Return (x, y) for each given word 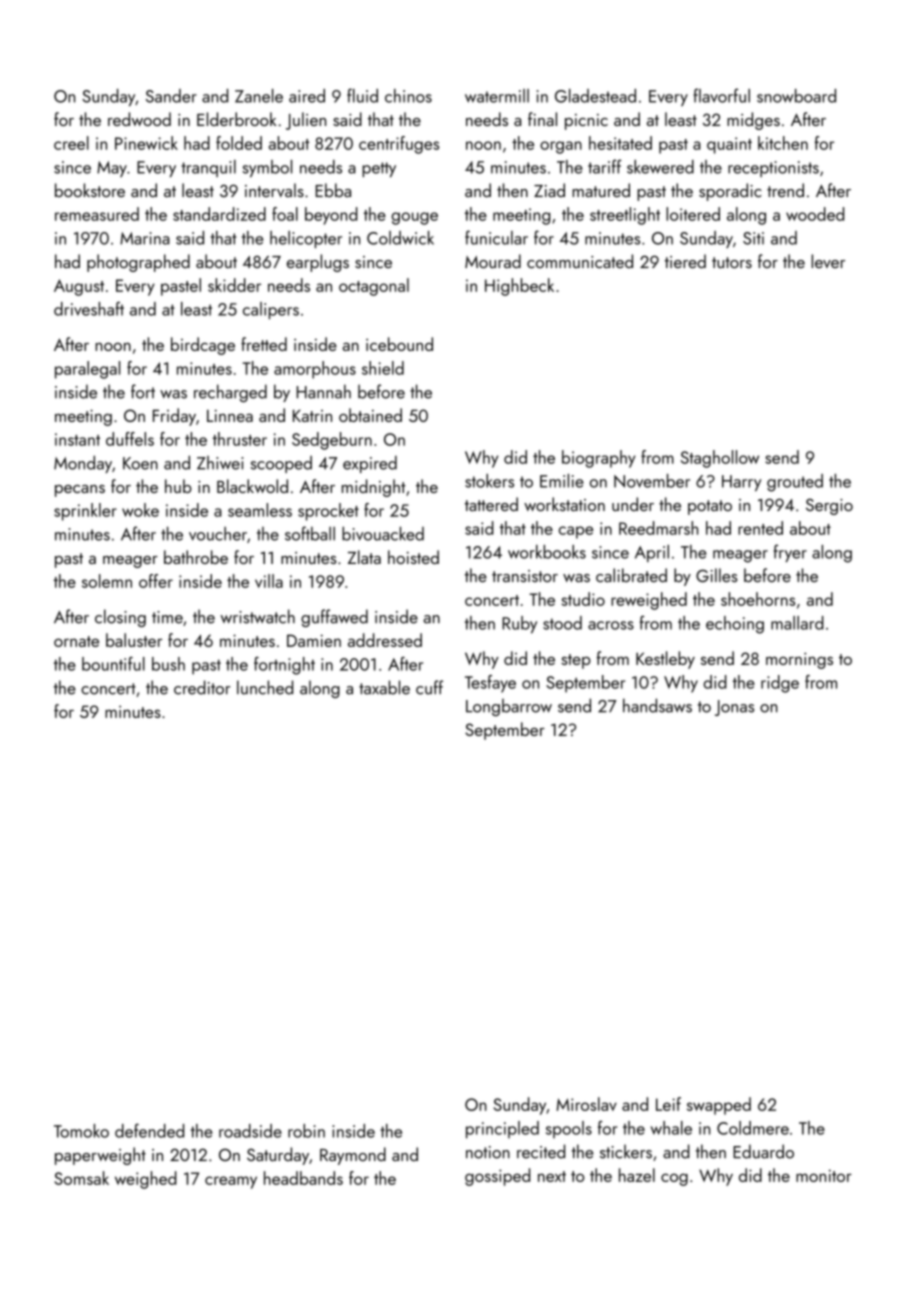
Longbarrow (509, 707)
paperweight (100, 1156)
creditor (202, 687)
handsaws (657, 705)
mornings (799, 660)
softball (310, 533)
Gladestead (595, 96)
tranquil (208, 168)
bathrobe (196, 557)
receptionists (773, 169)
